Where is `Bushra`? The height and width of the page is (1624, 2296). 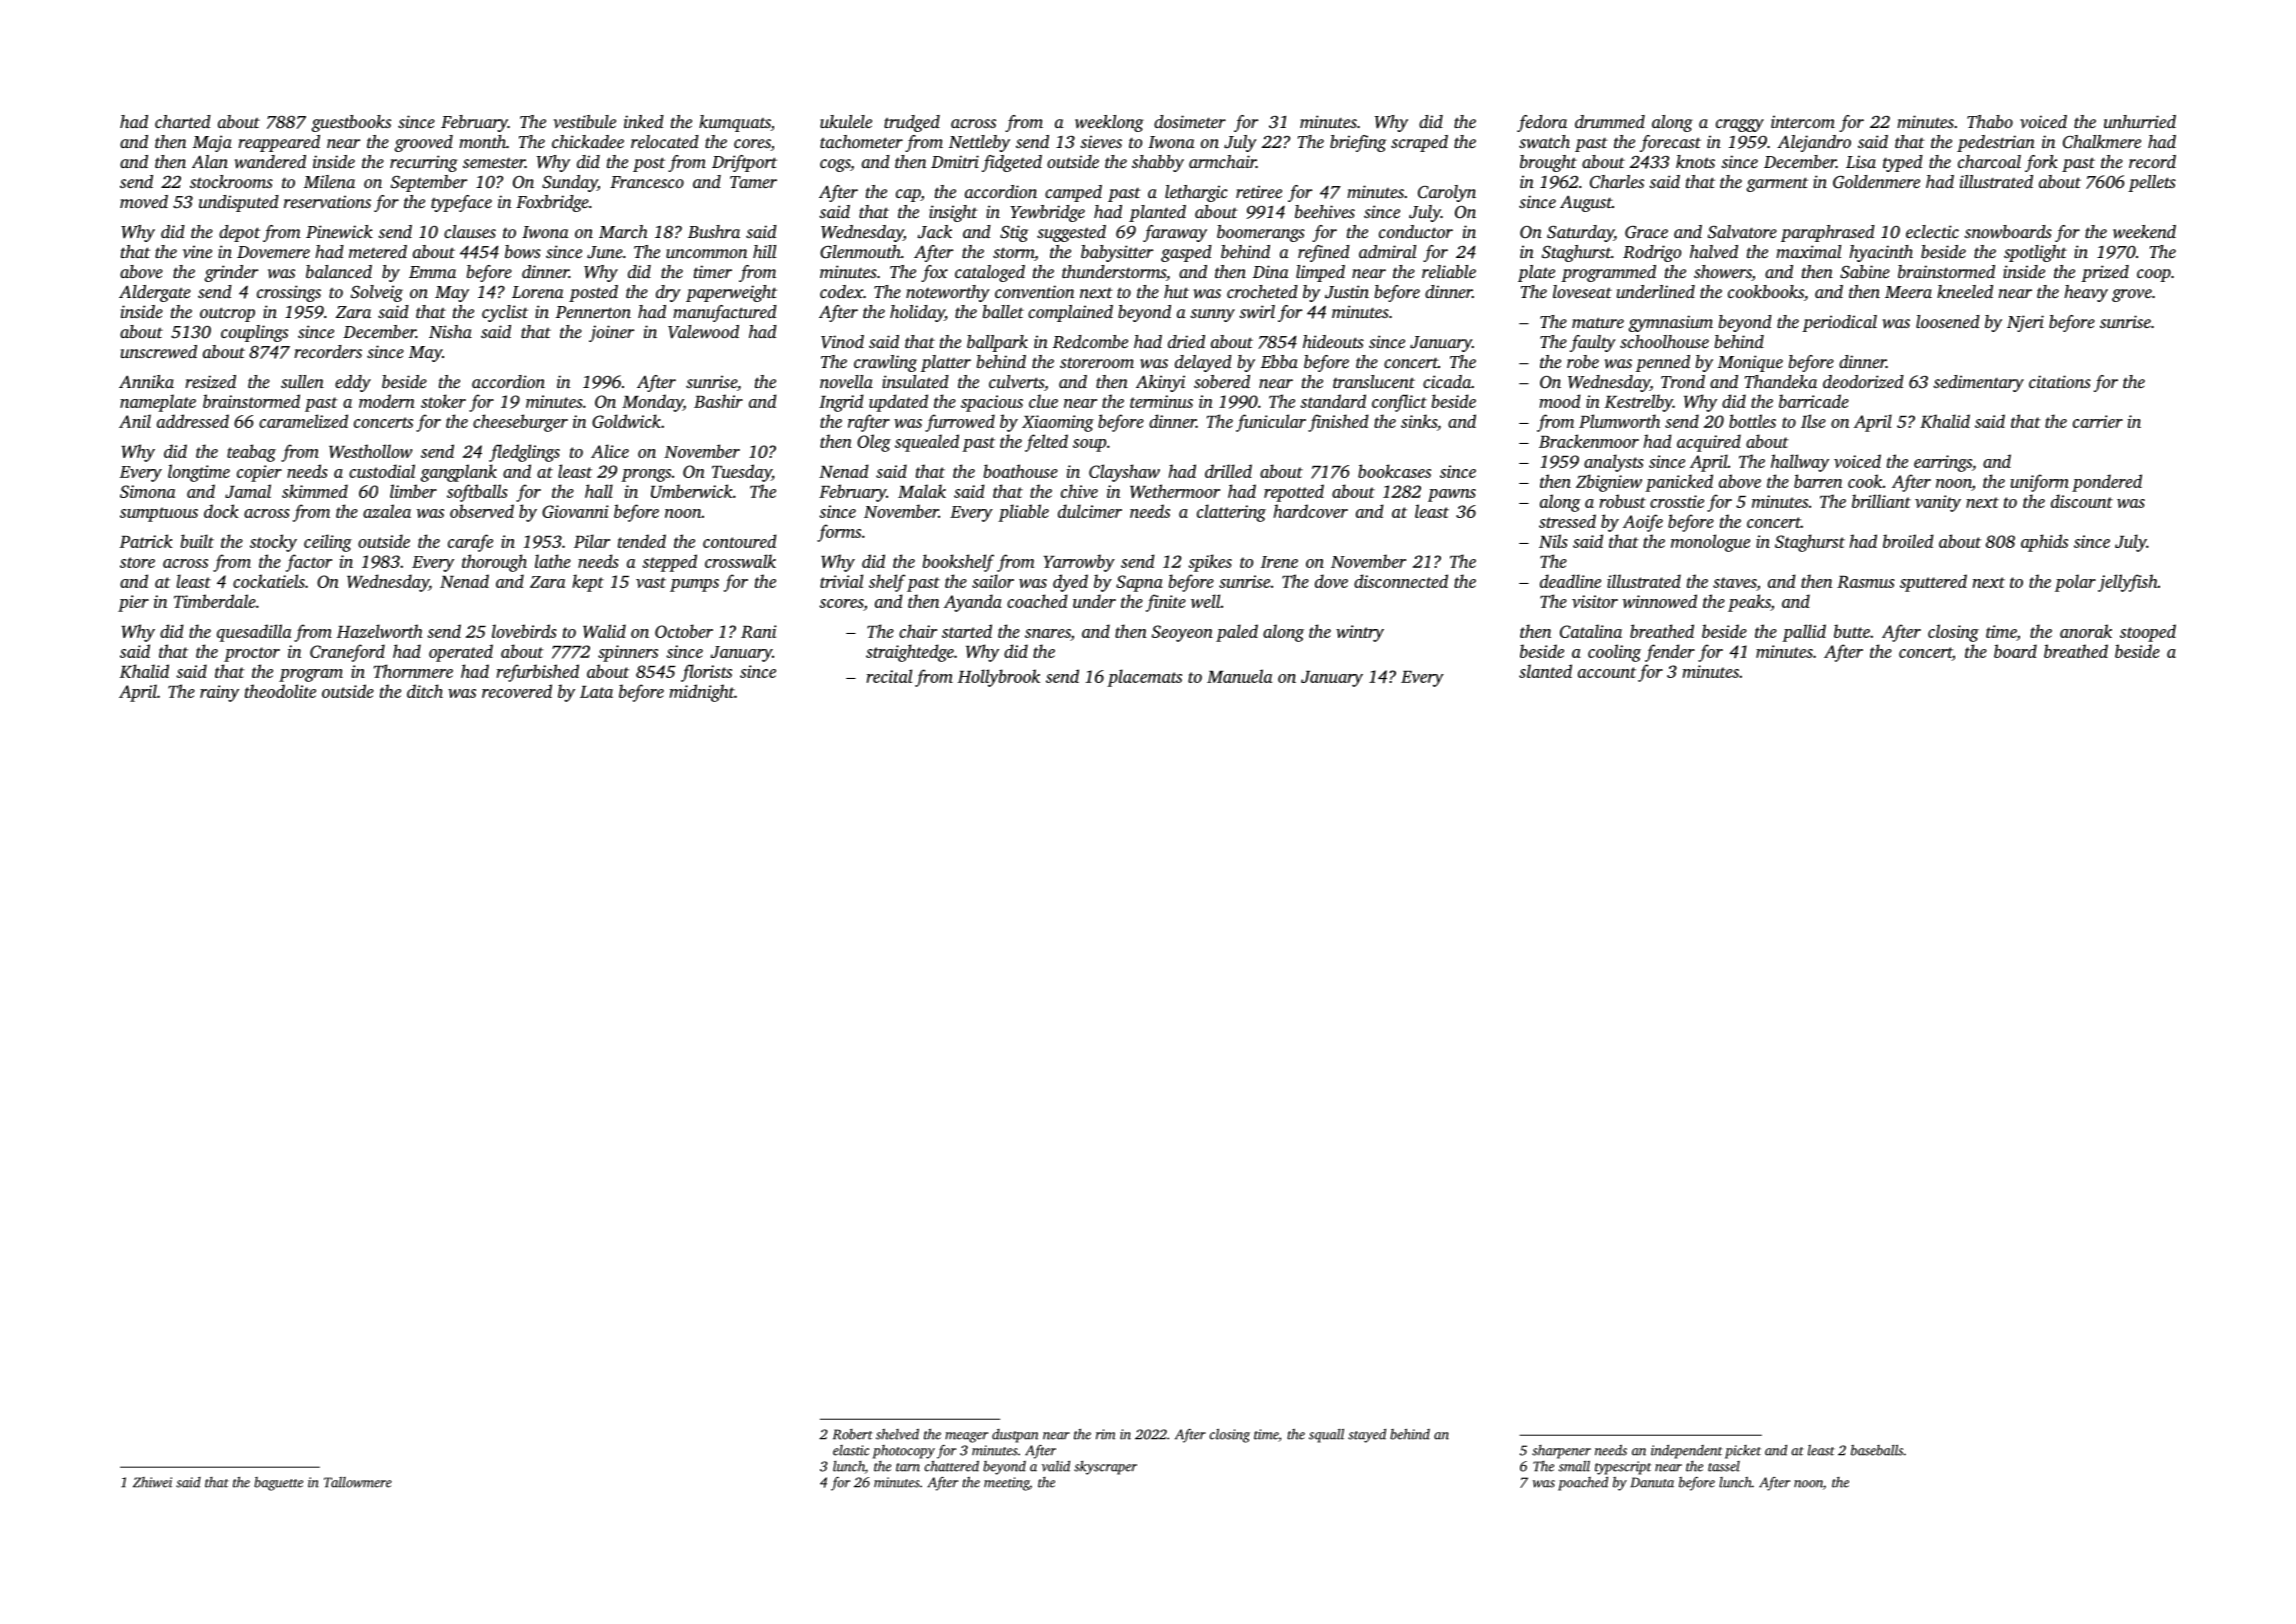
Bushra is located at coordinates (714, 231).
